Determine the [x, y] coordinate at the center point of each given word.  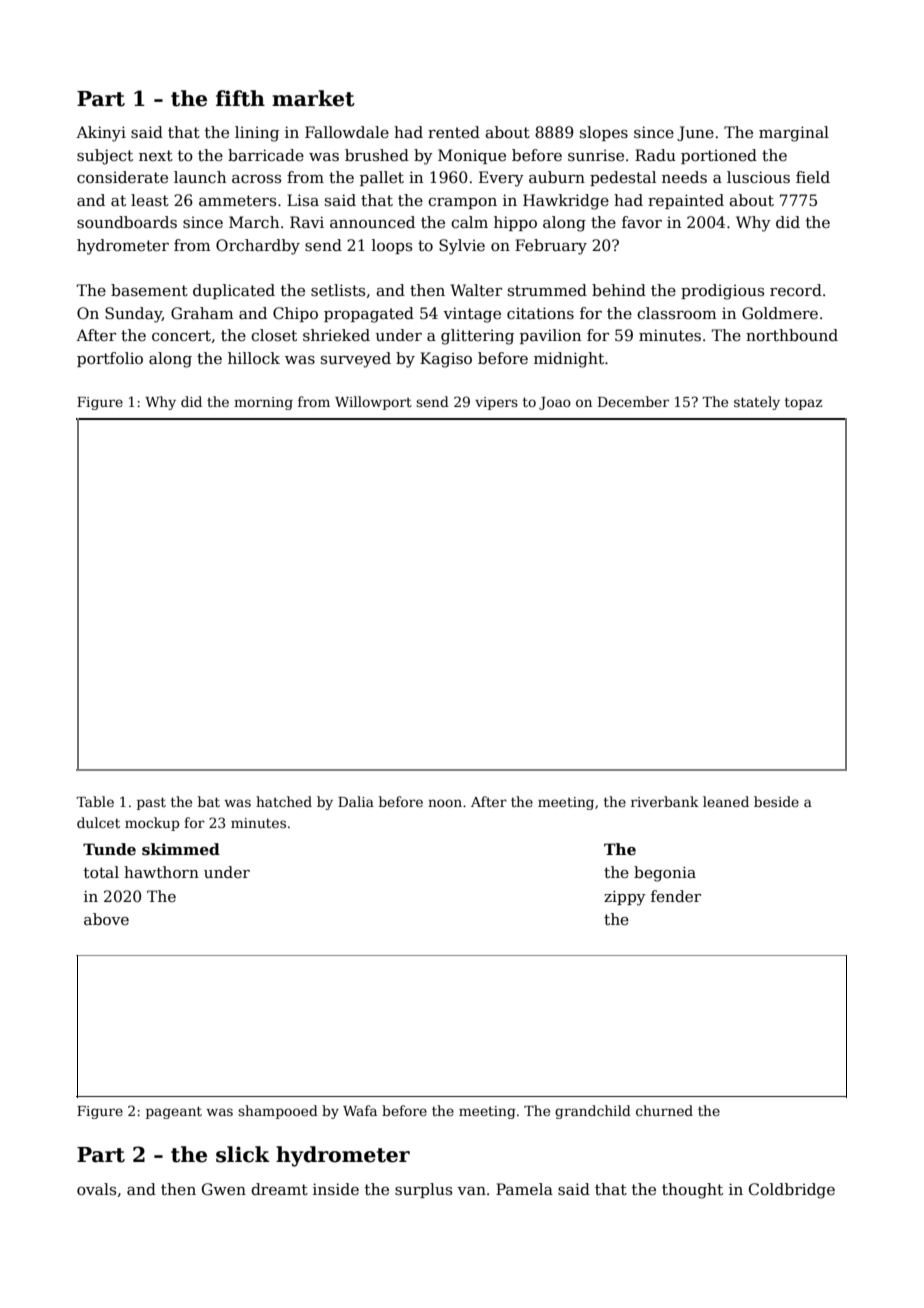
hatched [284, 801]
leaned [726, 801]
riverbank [665, 801]
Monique [472, 156]
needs [684, 177]
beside [776, 801]
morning [263, 403]
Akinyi [101, 134]
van [471, 1191]
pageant [174, 1112]
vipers [496, 403]
